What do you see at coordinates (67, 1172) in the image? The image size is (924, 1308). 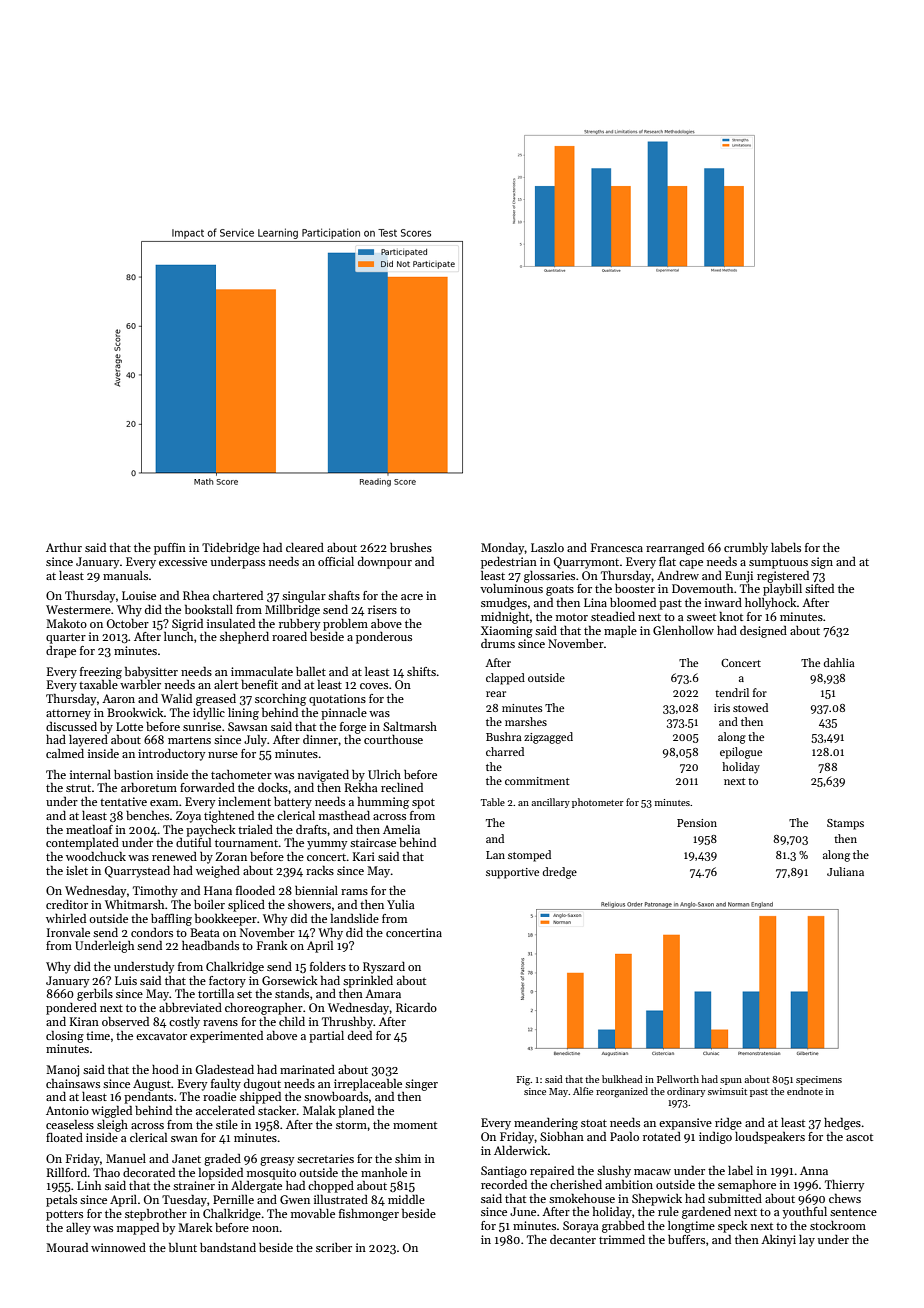 I see `Rillford` at bounding box center [67, 1172].
